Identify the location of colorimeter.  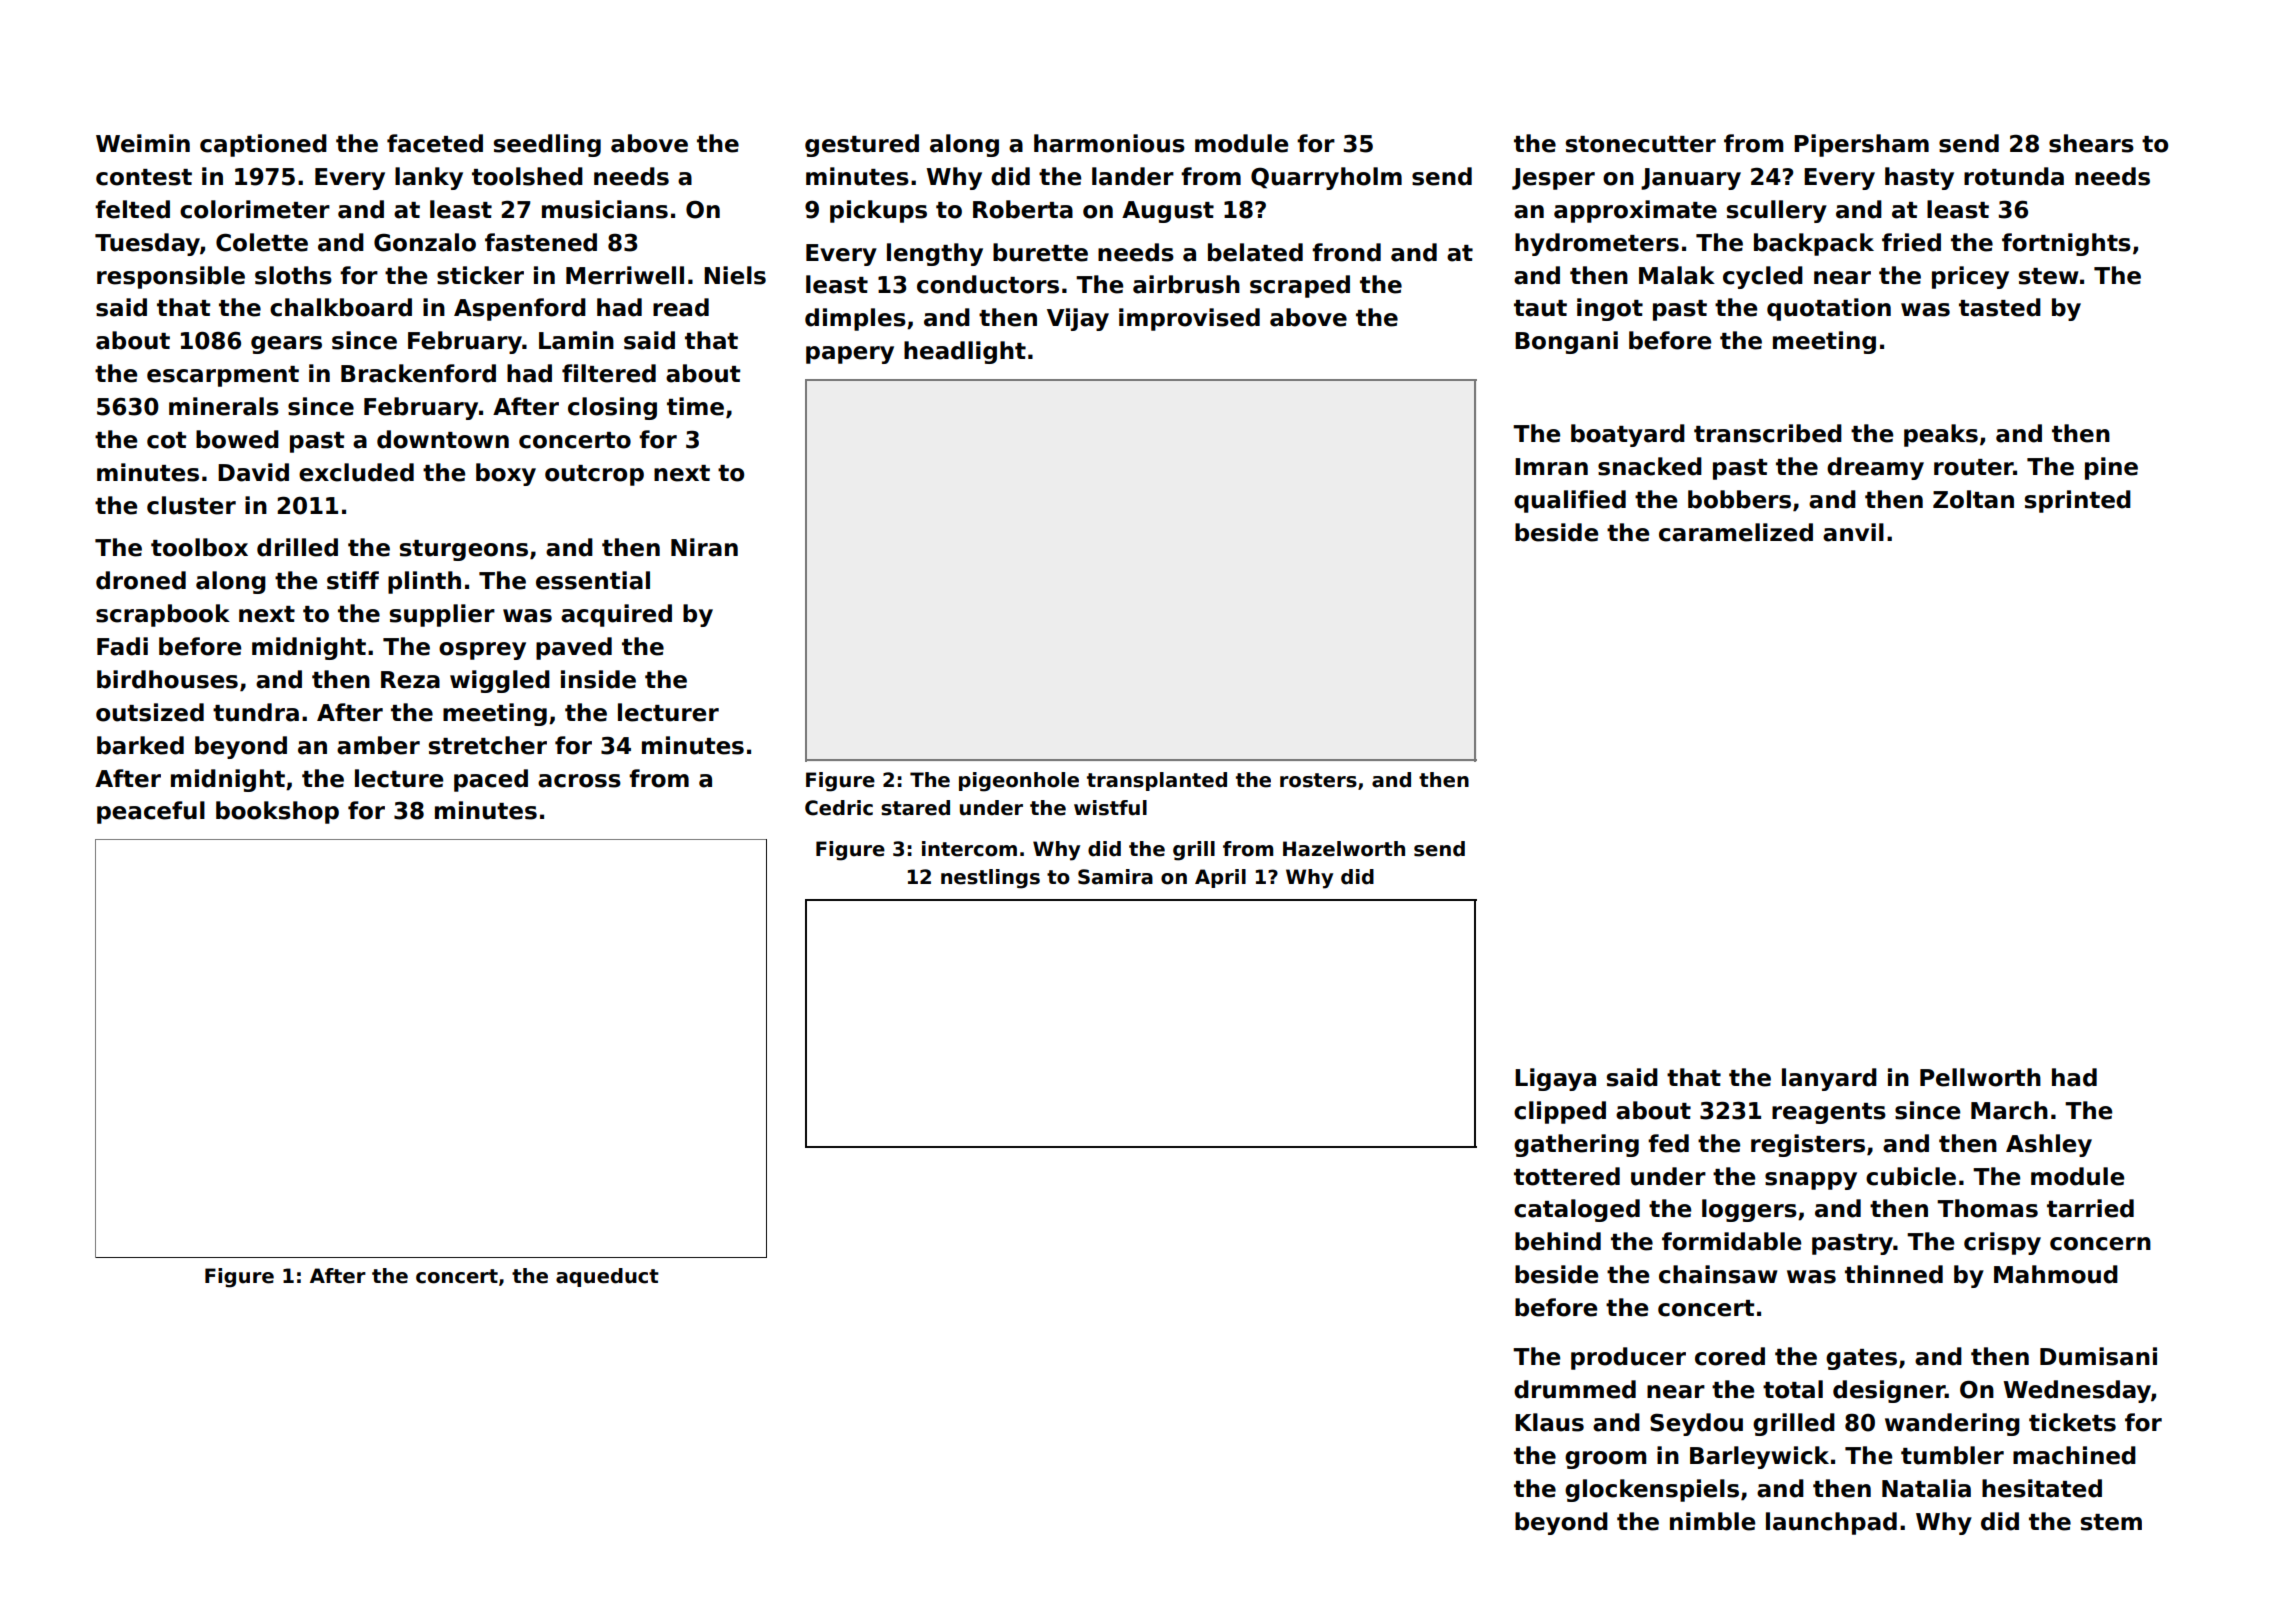
(255, 209).
